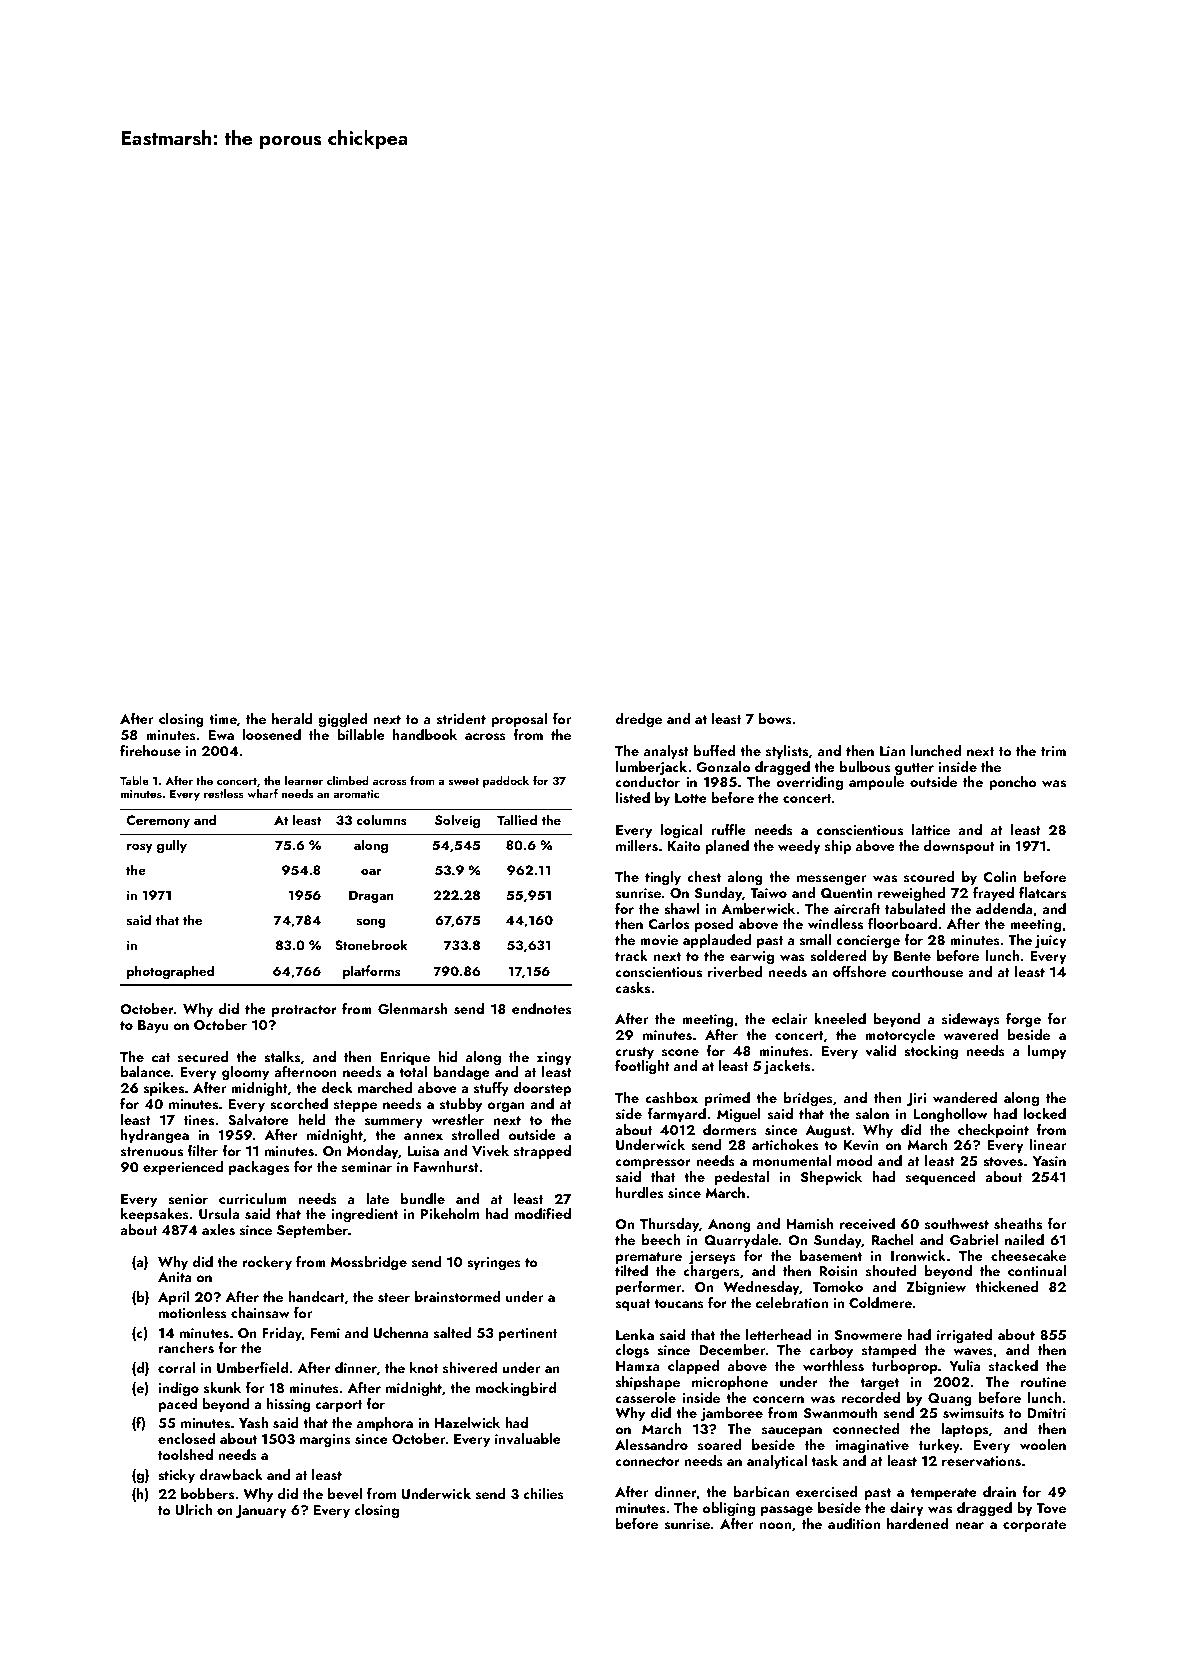  Describe the element at coordinates (940, 1178) in the page. I see `sequenced` at that location.
